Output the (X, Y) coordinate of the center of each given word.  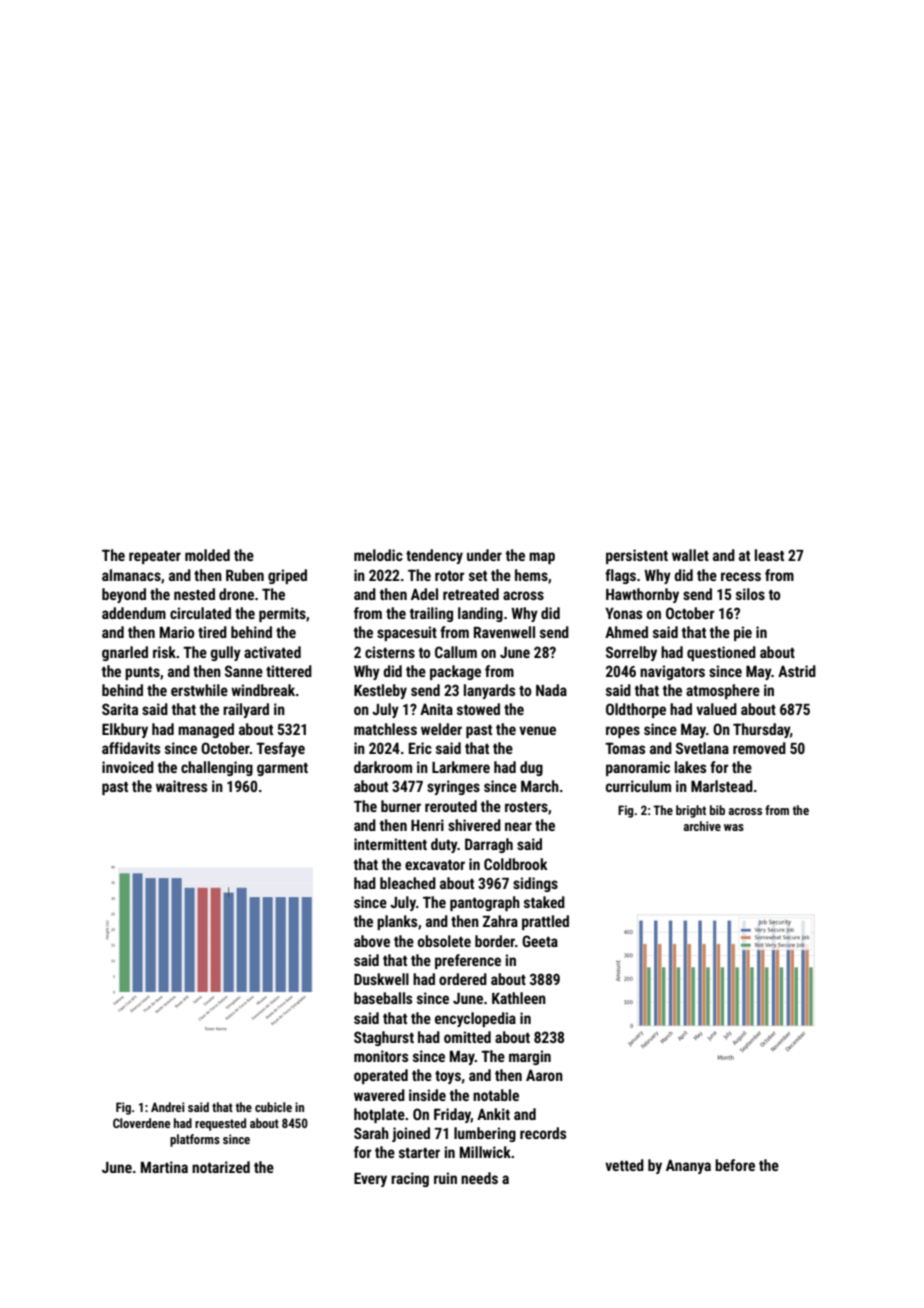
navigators (672, 672)
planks (397, 922)
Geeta (540, 941)
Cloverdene (141, 1123)
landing (480, 614)
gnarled (125, 653)
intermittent (390, 844)
